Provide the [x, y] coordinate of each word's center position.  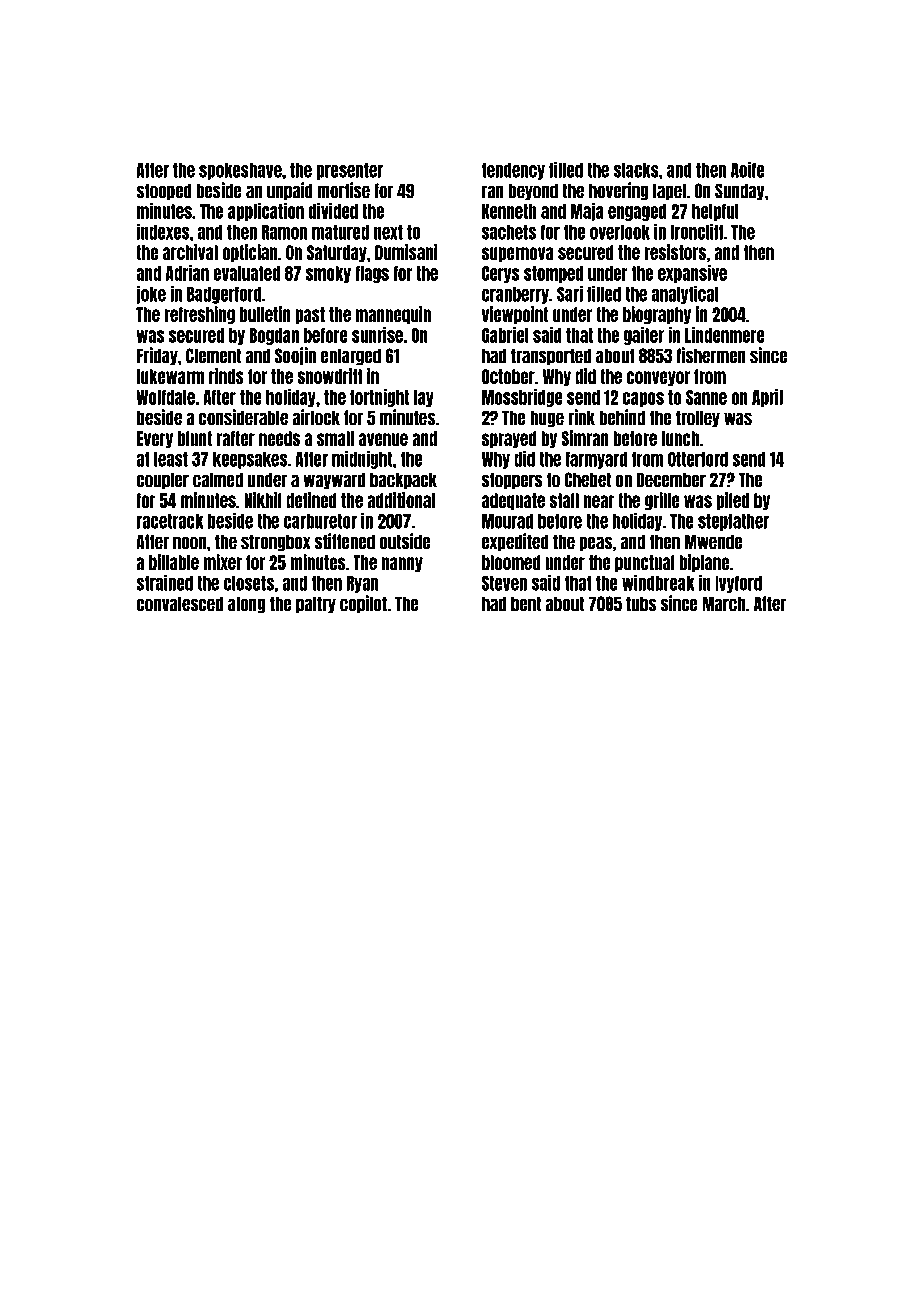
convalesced [179, 604]
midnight [362, 460]
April [767, 398]
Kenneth [509, 211]
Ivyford [738, 584]
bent [526, 604]
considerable [243, 417]
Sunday [740, 192]
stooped [164, 192]
